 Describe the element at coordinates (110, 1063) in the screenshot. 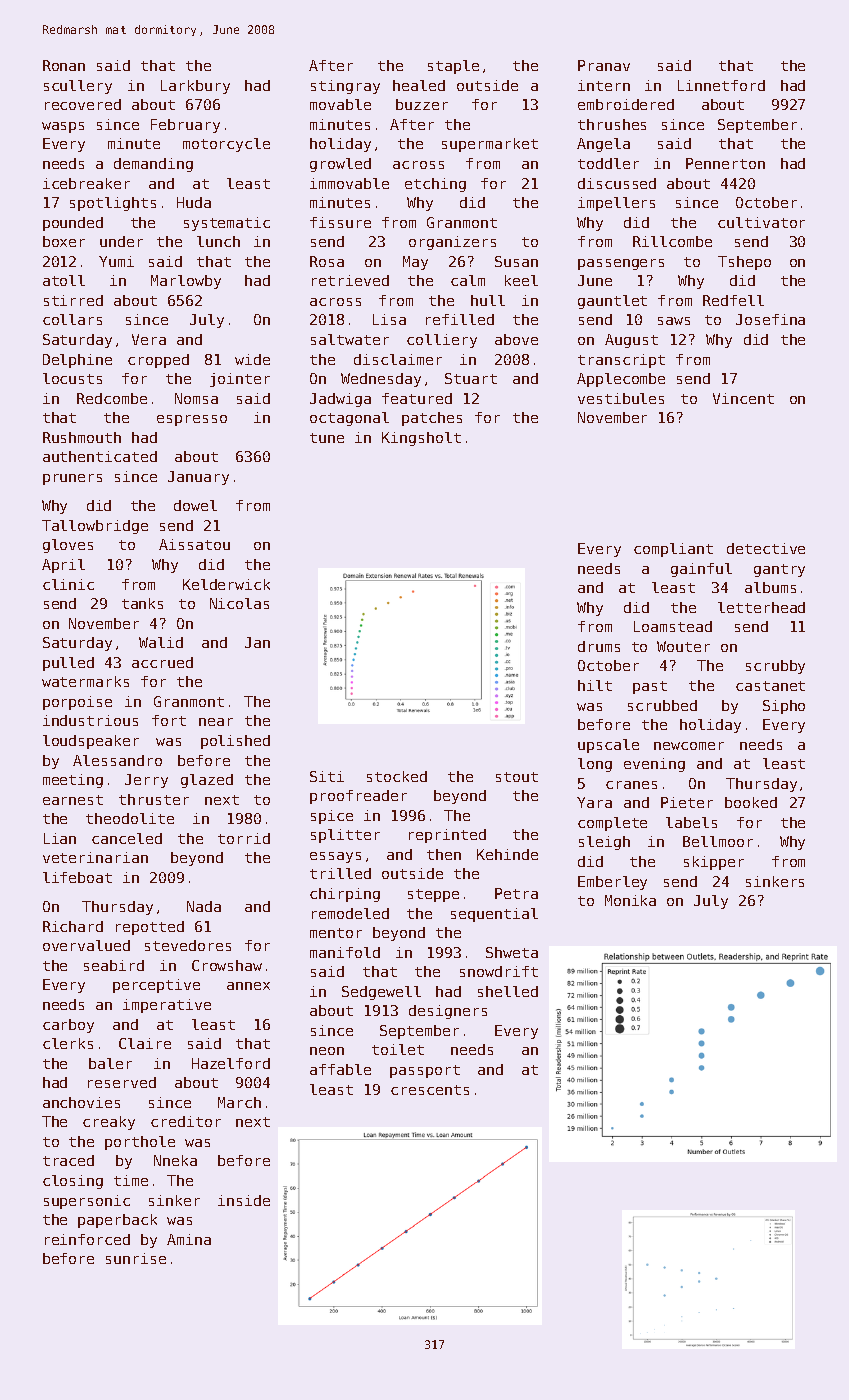

I see `baler` at that location.
